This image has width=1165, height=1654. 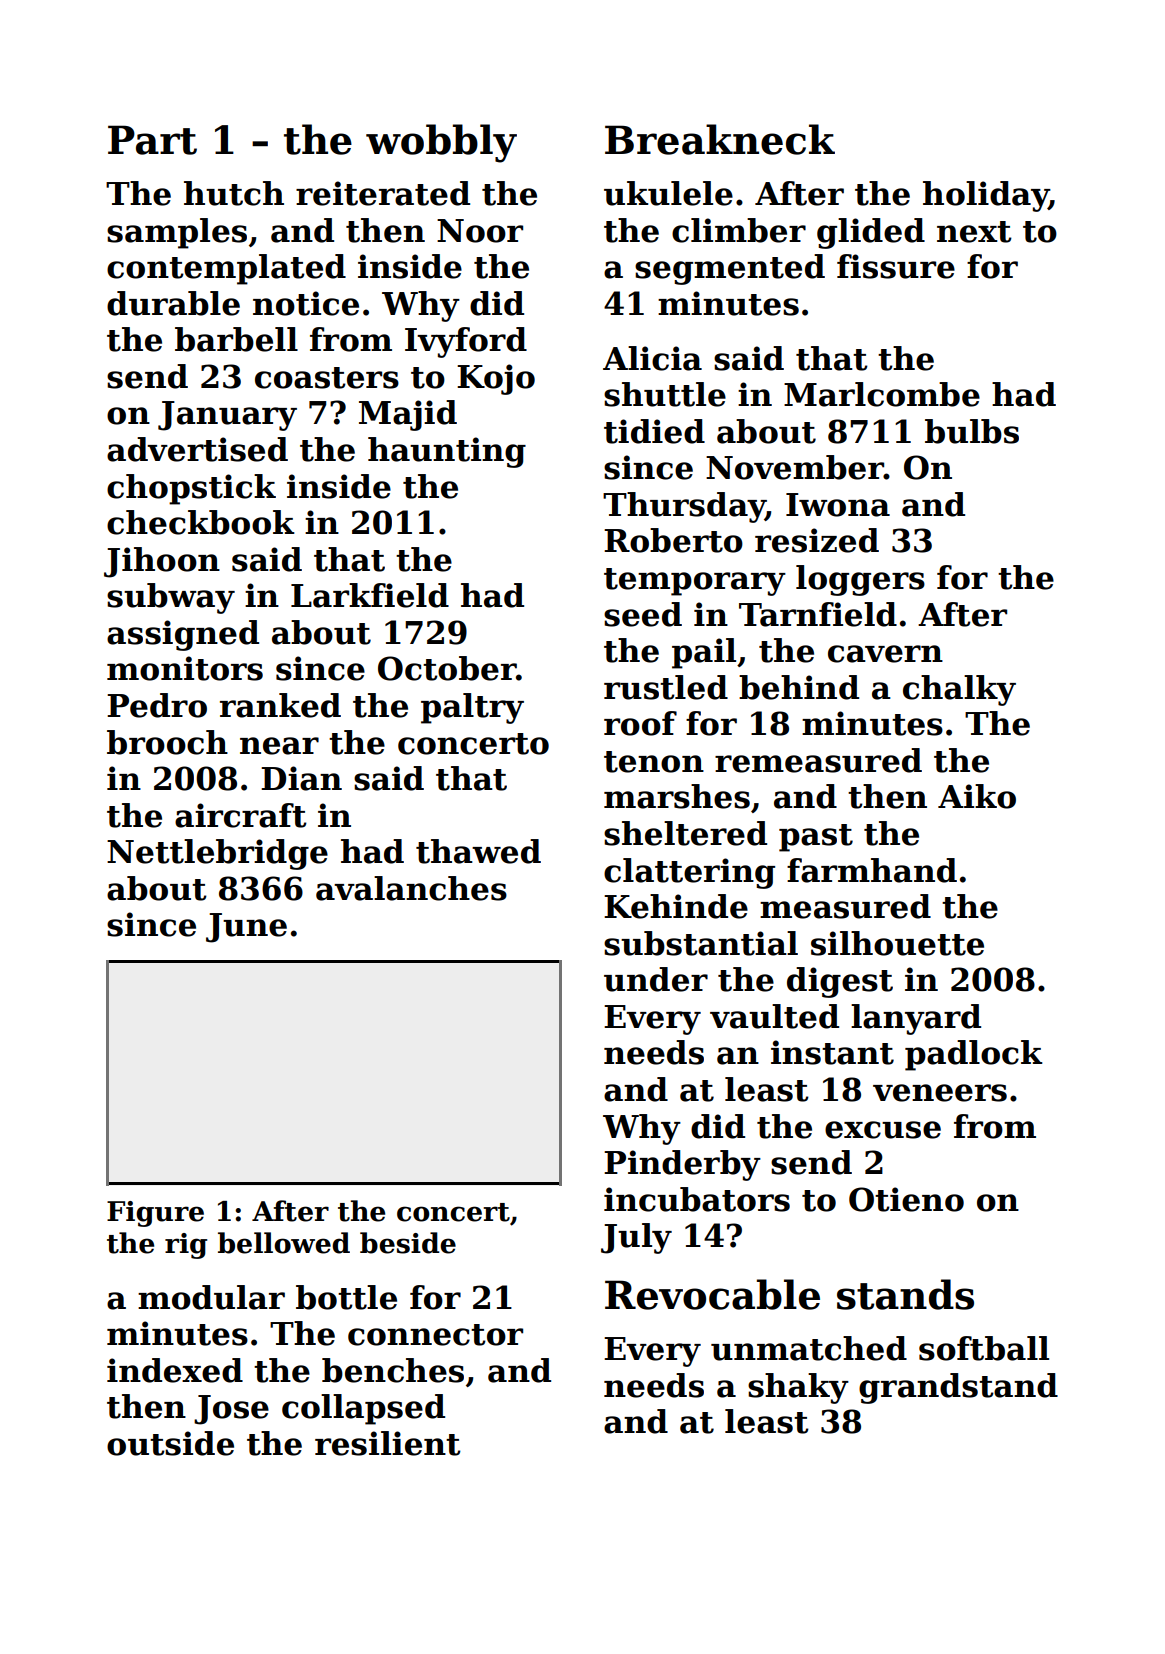 What do you see at coordinates (676, 906) in the image?
I see `Kehinde` at bounding box center [676, 906].
